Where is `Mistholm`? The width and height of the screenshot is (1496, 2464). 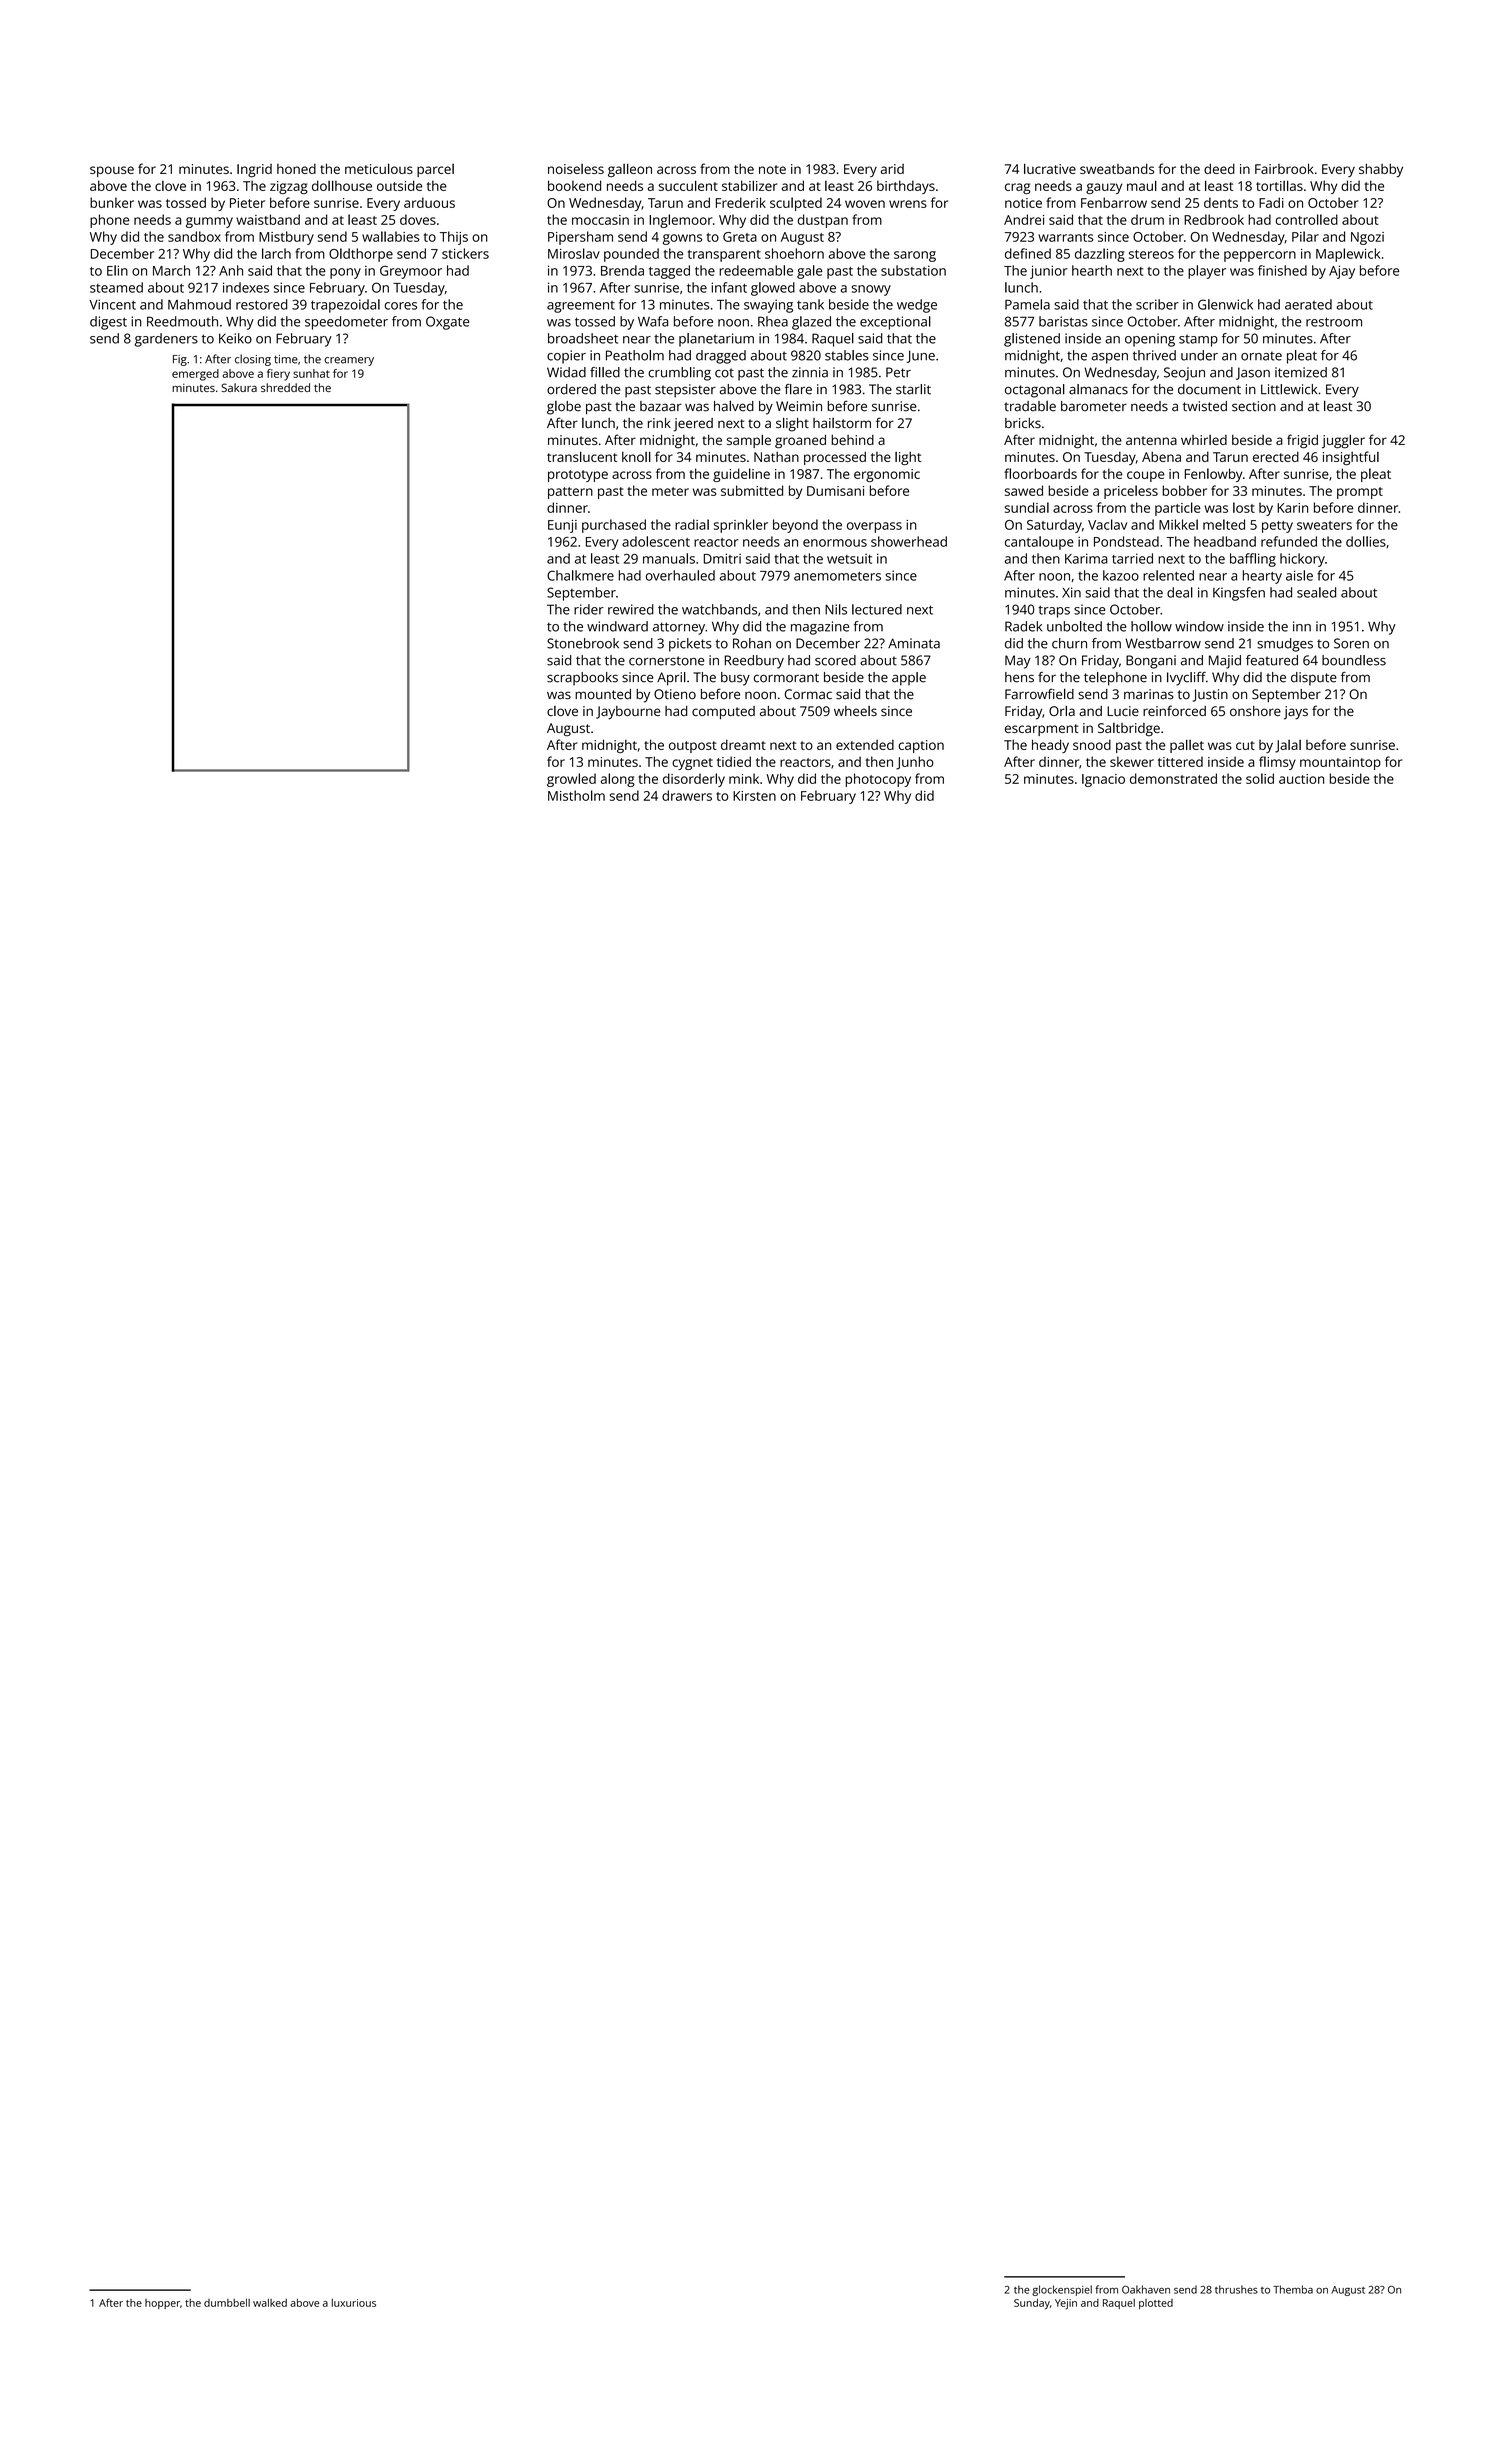 Mistholm is located at coordinates (576, 795).
